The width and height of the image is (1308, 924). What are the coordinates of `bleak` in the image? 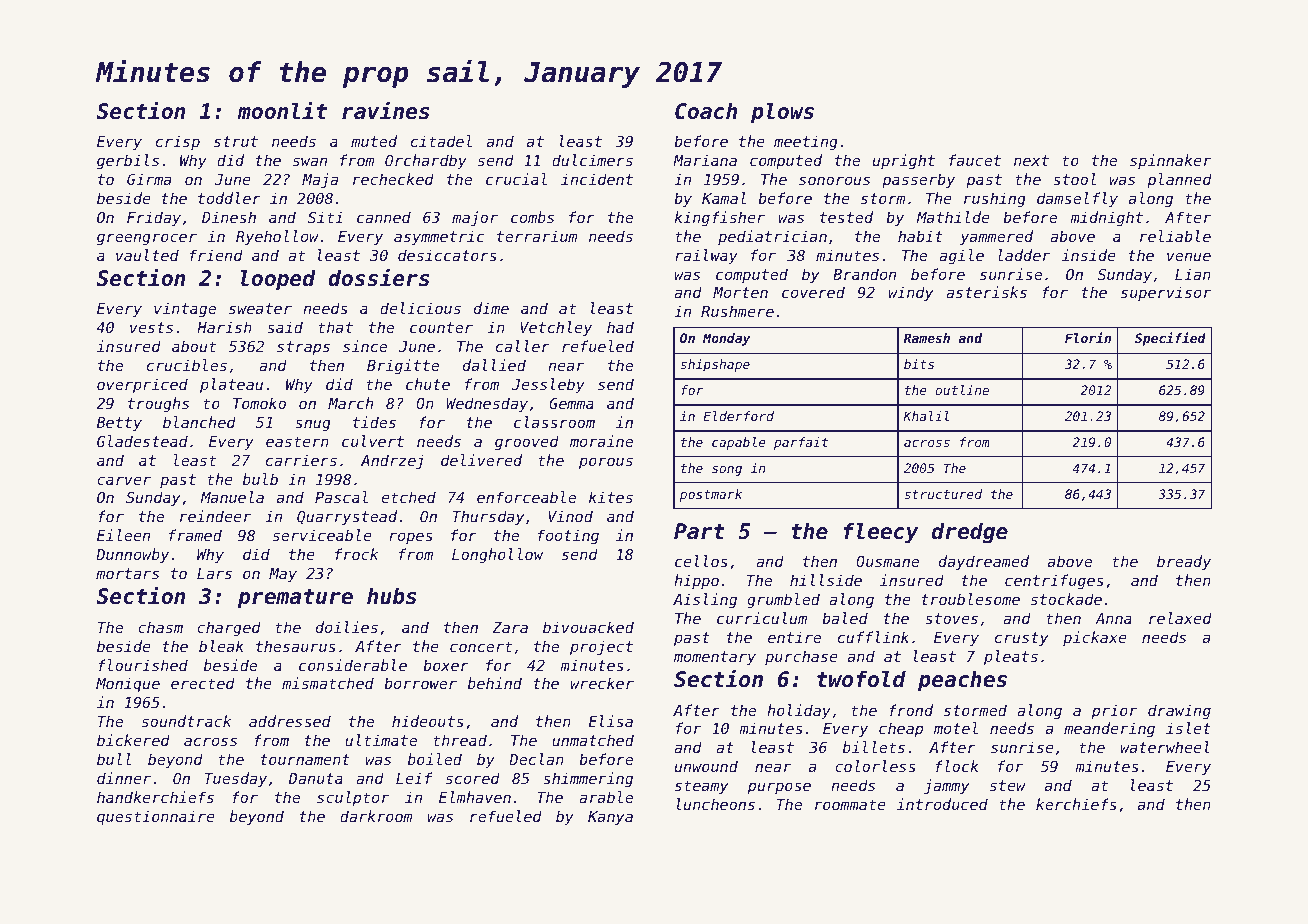 It's located at (221, 646).
